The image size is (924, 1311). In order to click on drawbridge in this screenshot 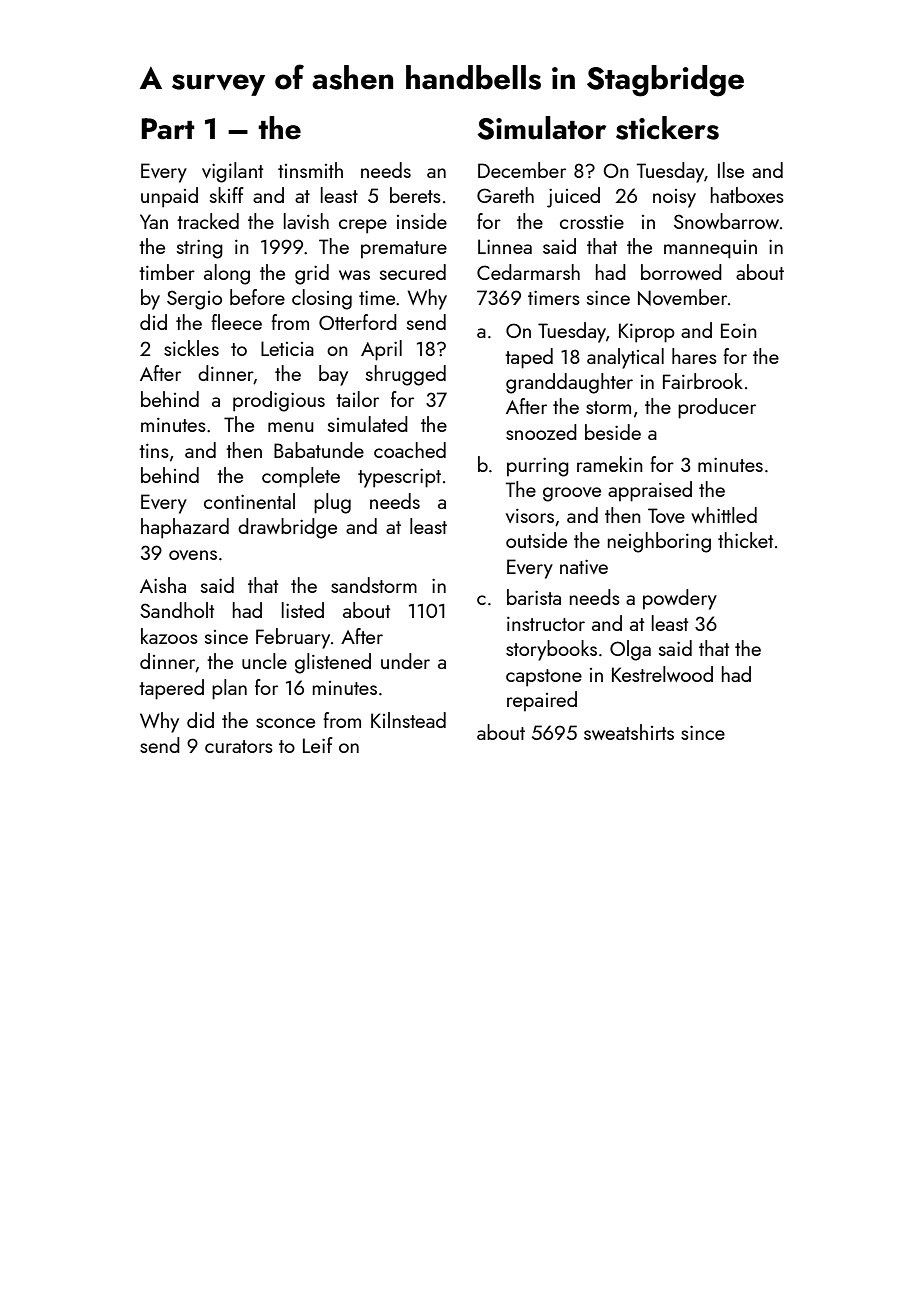, I will do `click(287, 528)`.
